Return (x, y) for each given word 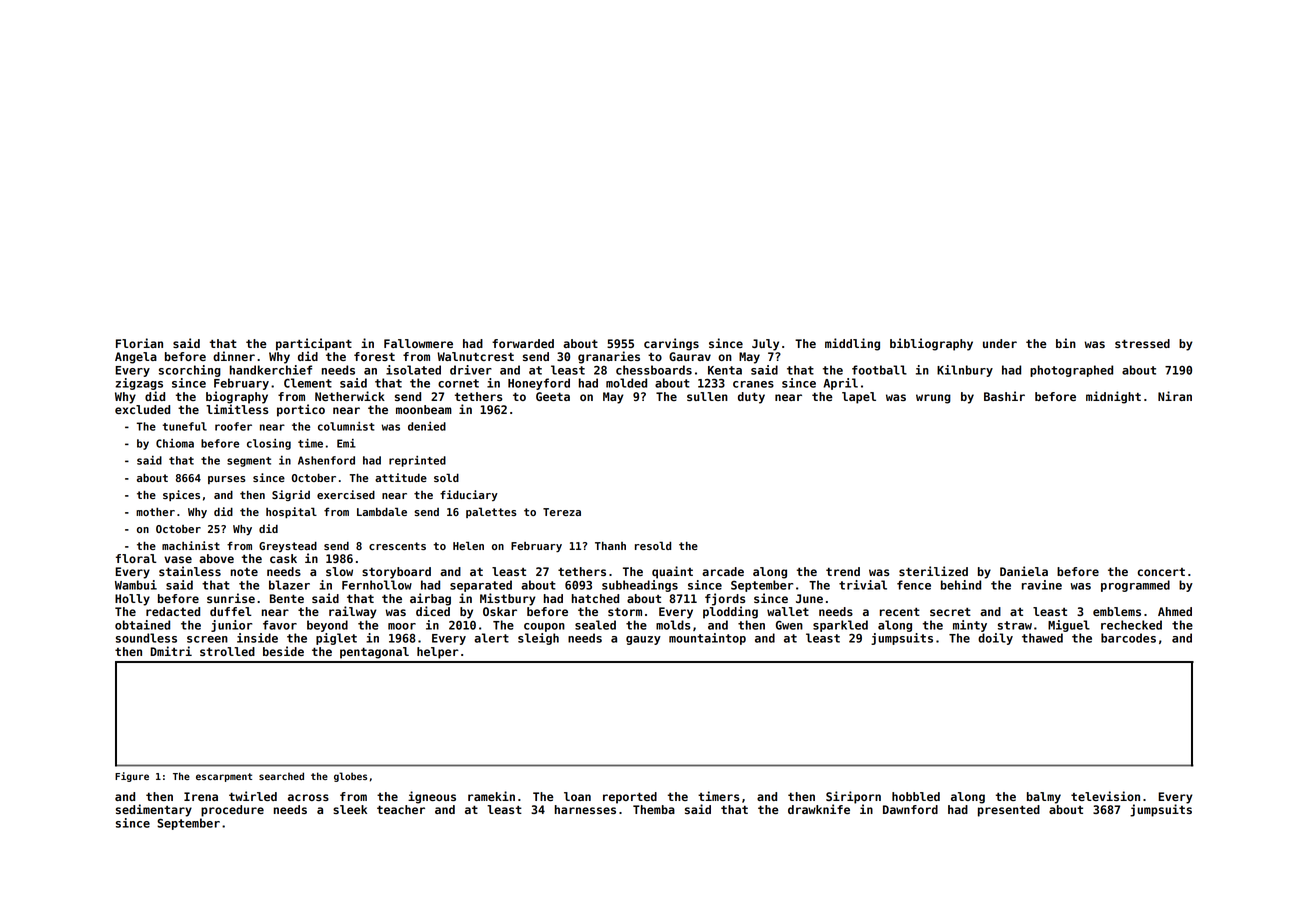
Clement (308, 383)
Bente (287, 598)
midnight (1113, 397)
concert (1161, 572)
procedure (232, 811)
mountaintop (707, 639)
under (1000, 343)
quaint (672, 572)
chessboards (654, 370)
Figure (132, 777)
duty (751, 398)
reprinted (417, 461)
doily (995, 639)
